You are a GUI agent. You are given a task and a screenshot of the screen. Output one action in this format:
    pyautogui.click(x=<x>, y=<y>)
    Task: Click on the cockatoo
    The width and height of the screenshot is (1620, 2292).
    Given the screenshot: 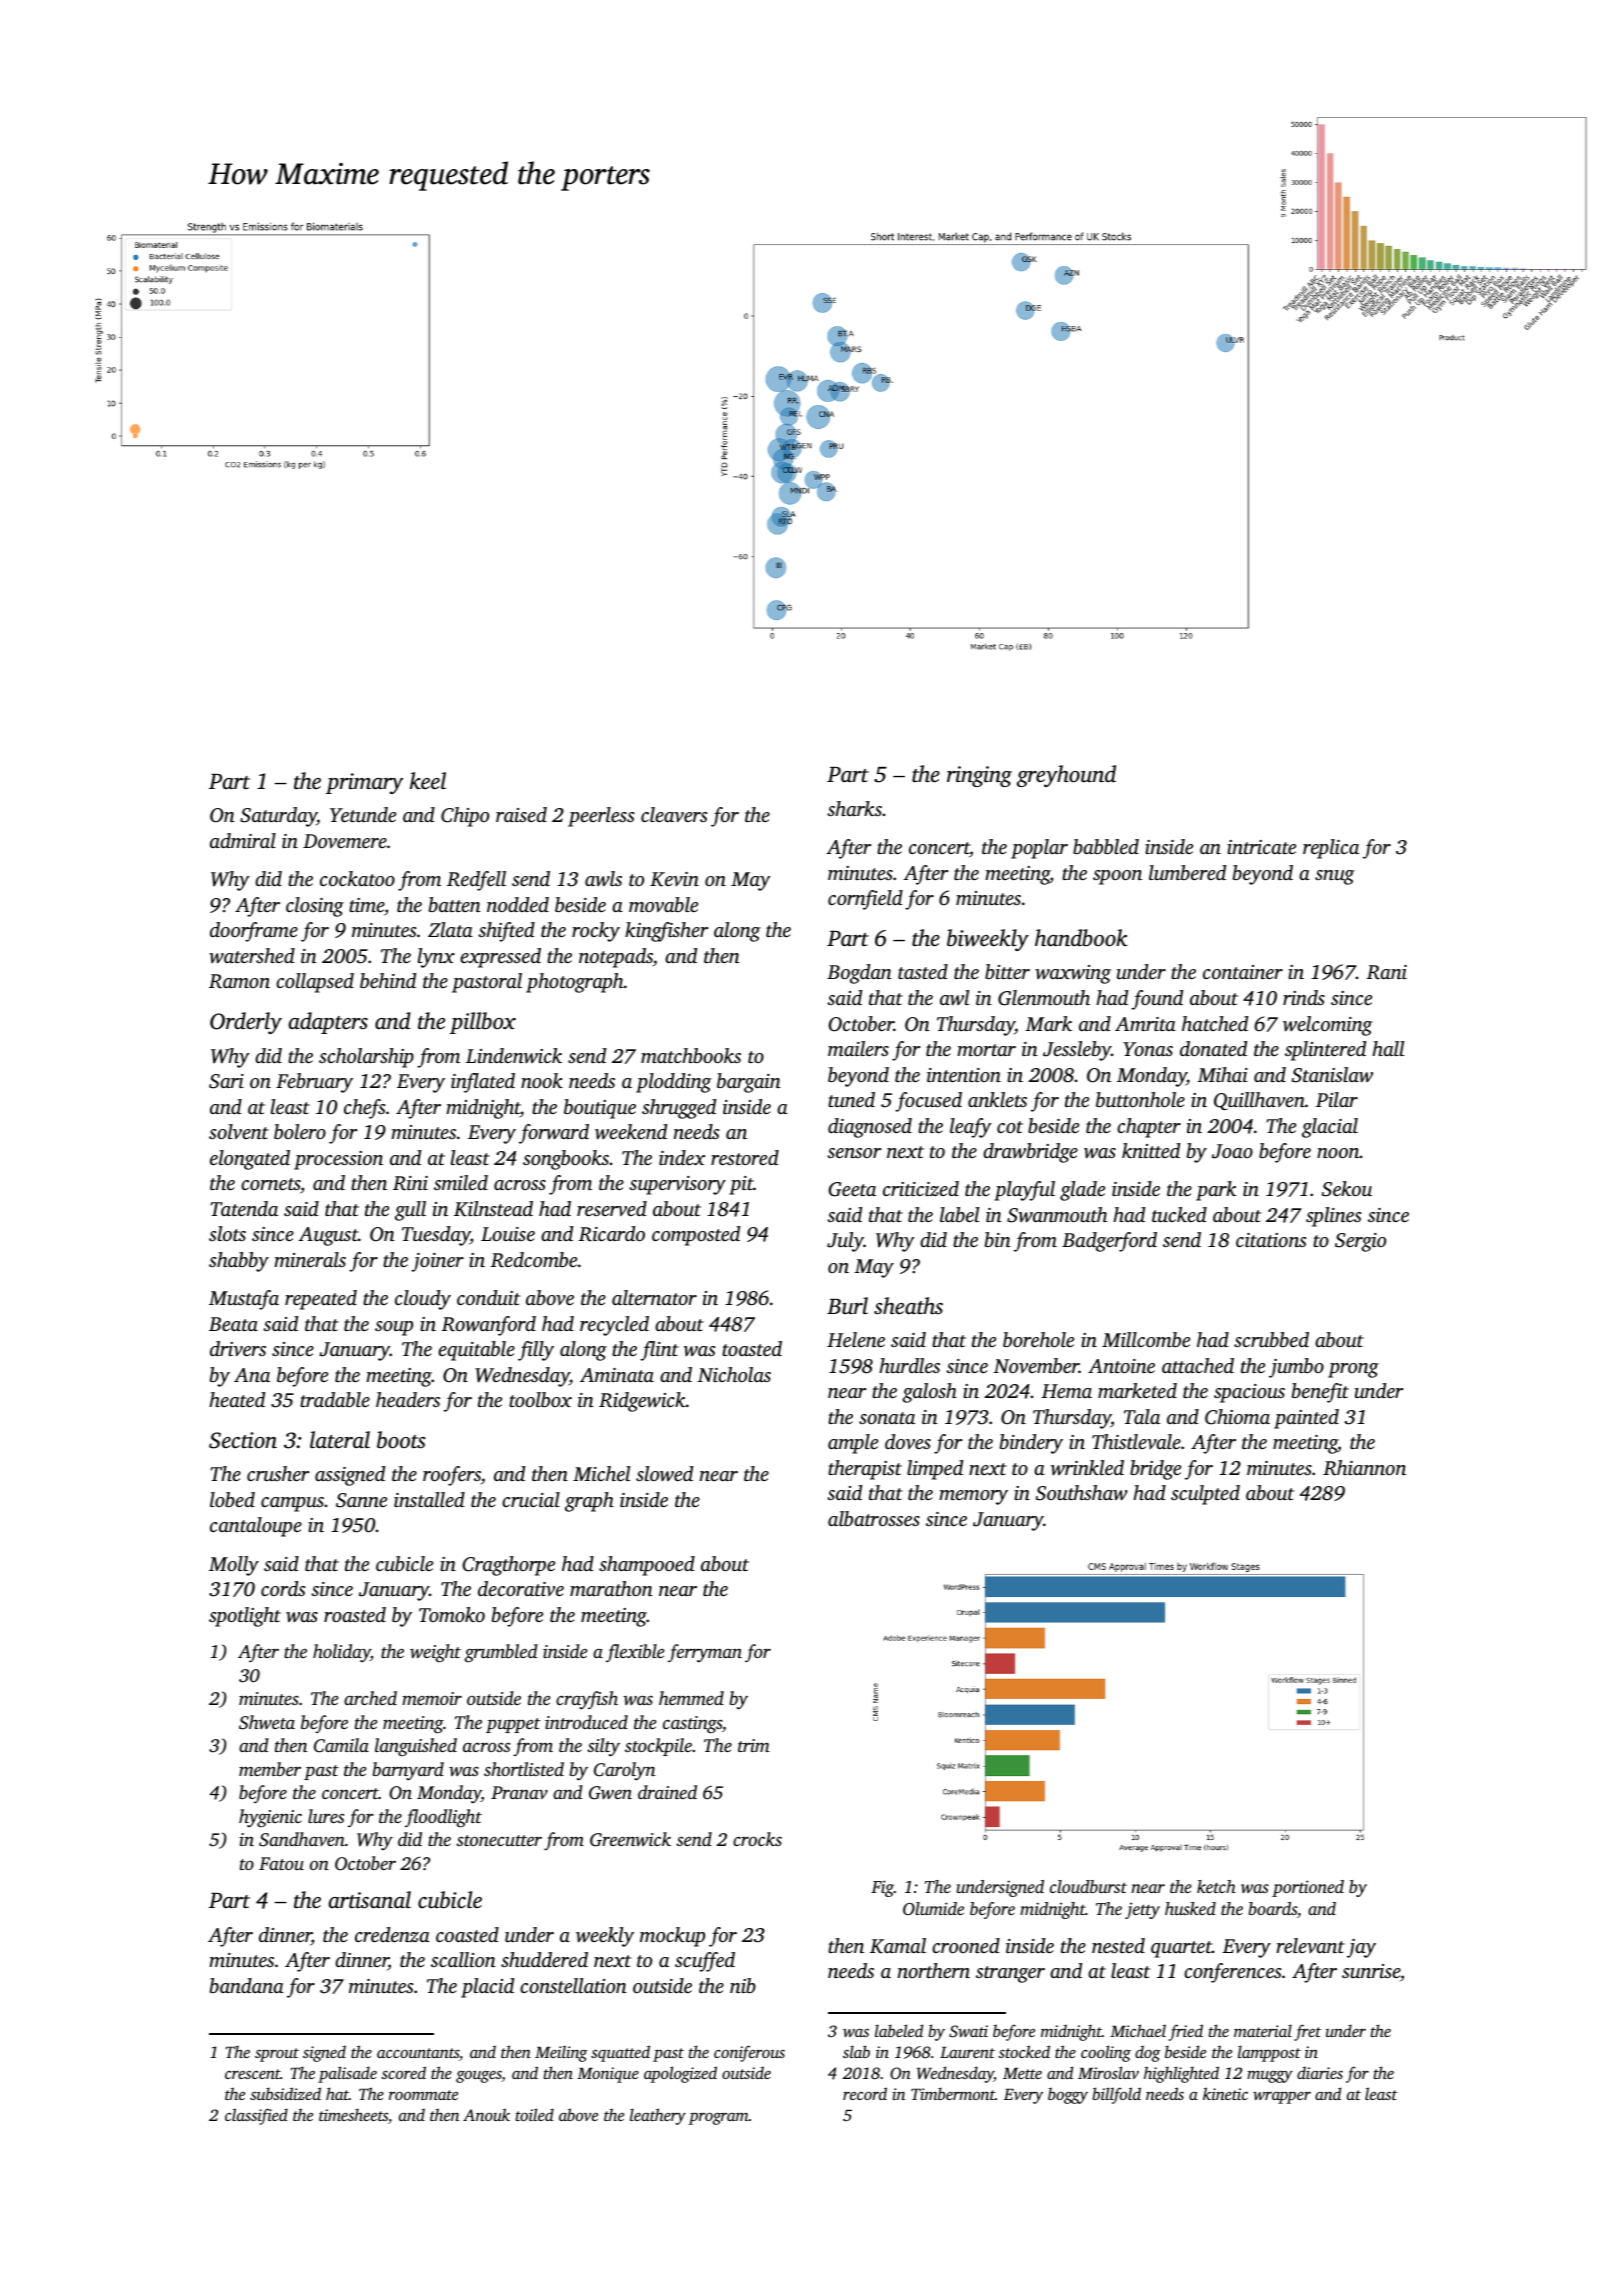 What is the action you would take?
    pyautogui.click(x=357, y=878)
